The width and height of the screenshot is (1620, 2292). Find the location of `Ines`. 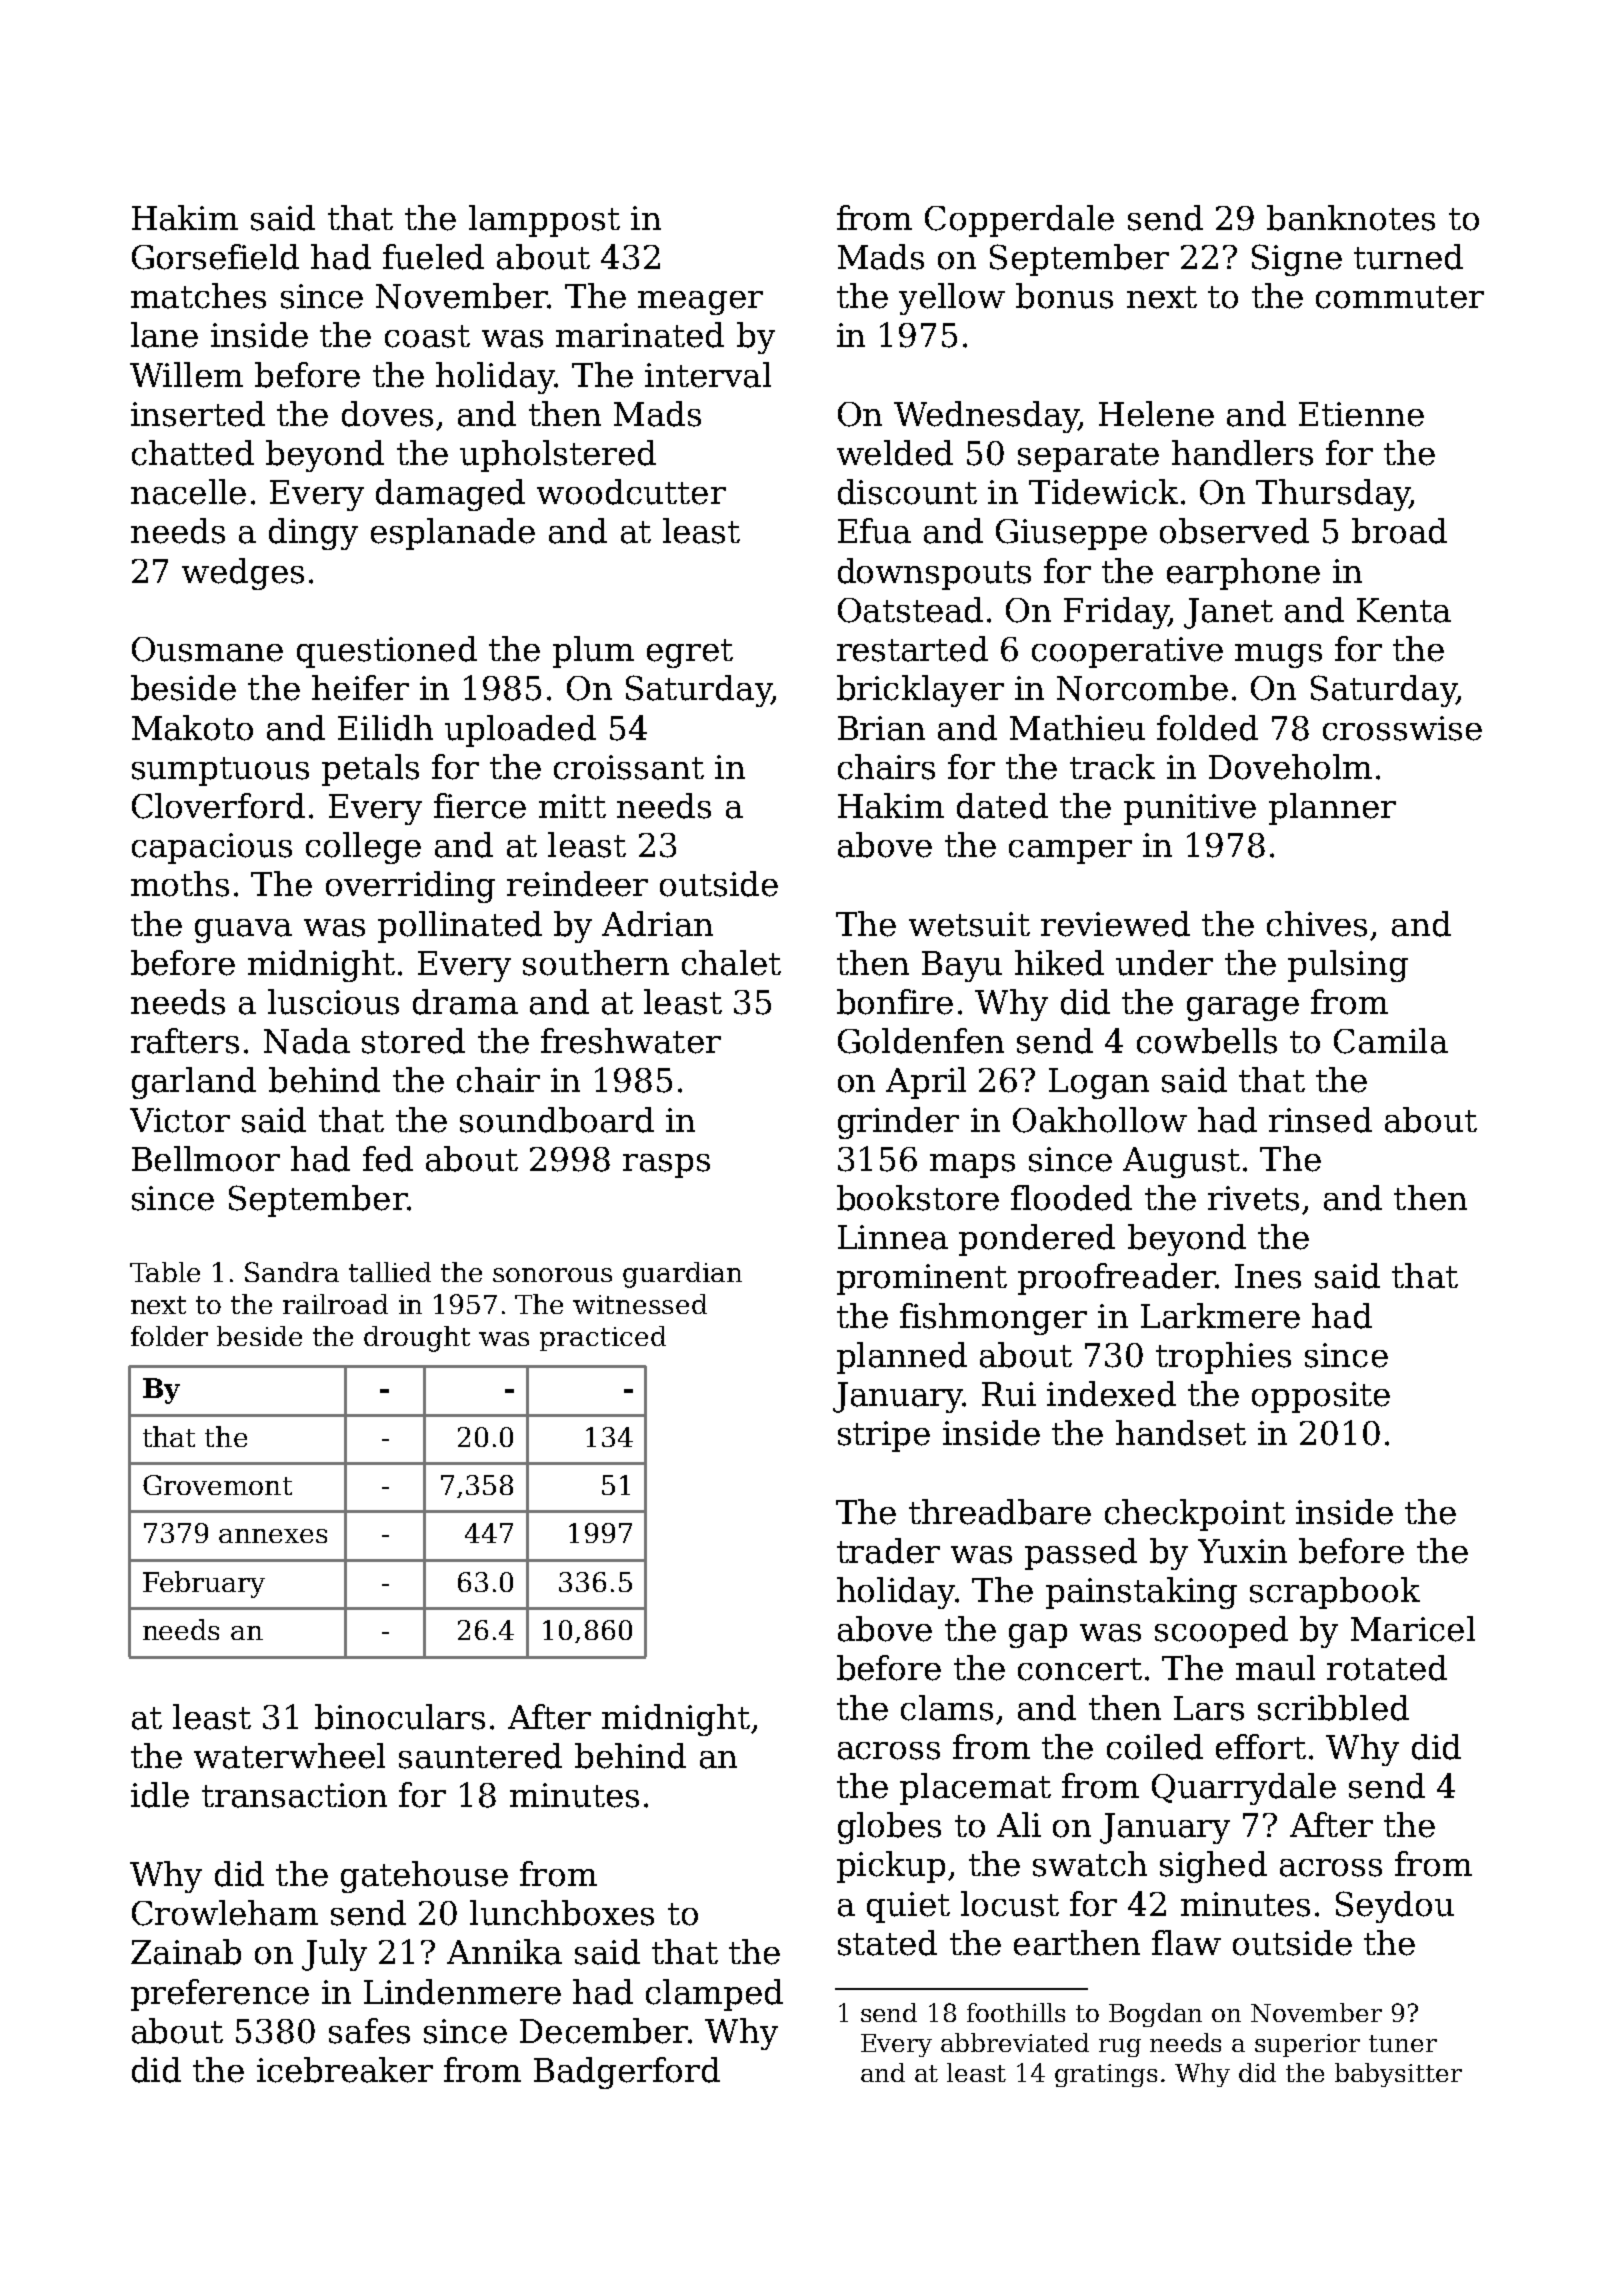

Ines is located at coordinates (1268, 1276).
